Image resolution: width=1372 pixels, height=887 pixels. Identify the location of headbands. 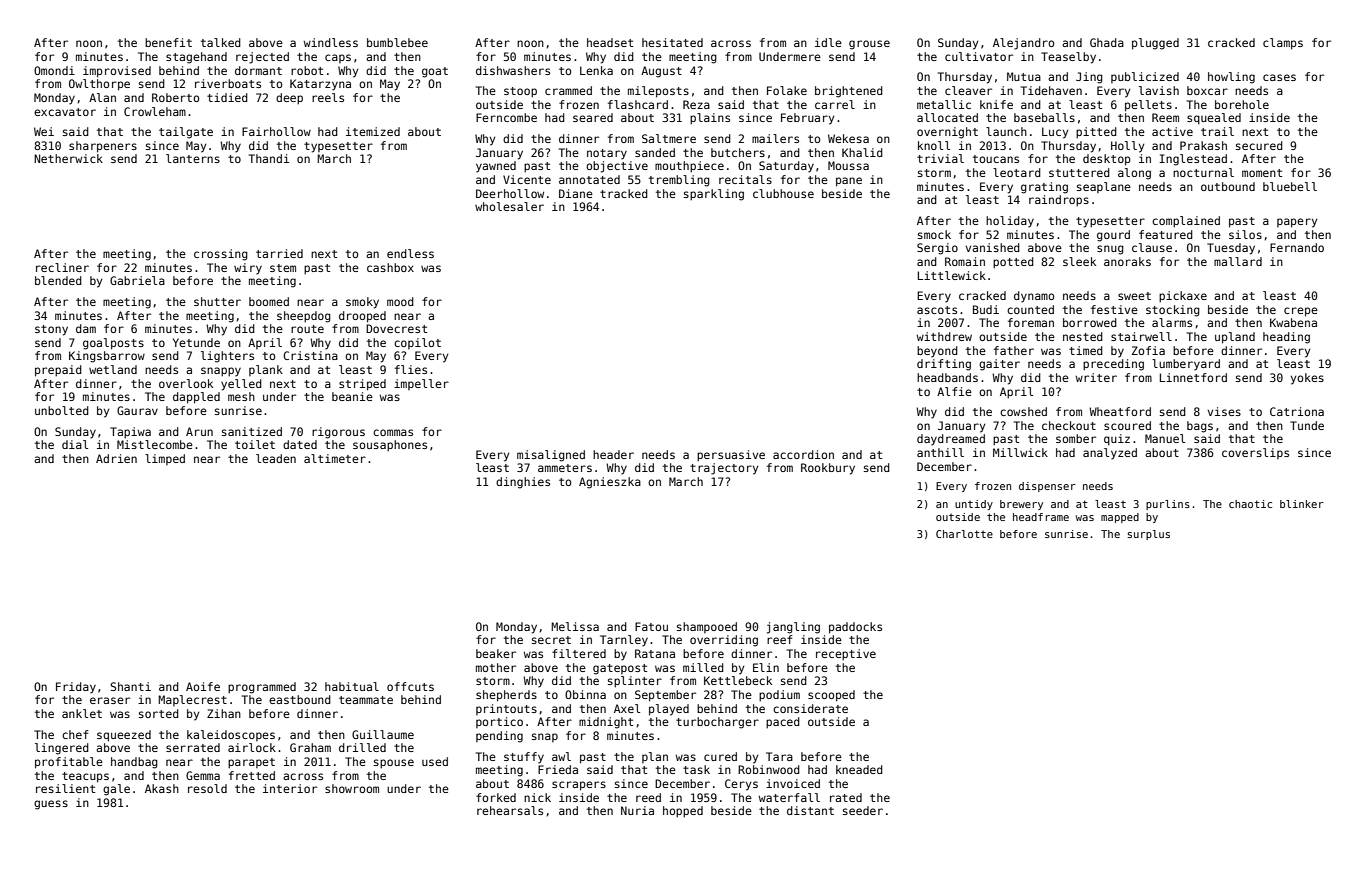
(947, 377).
